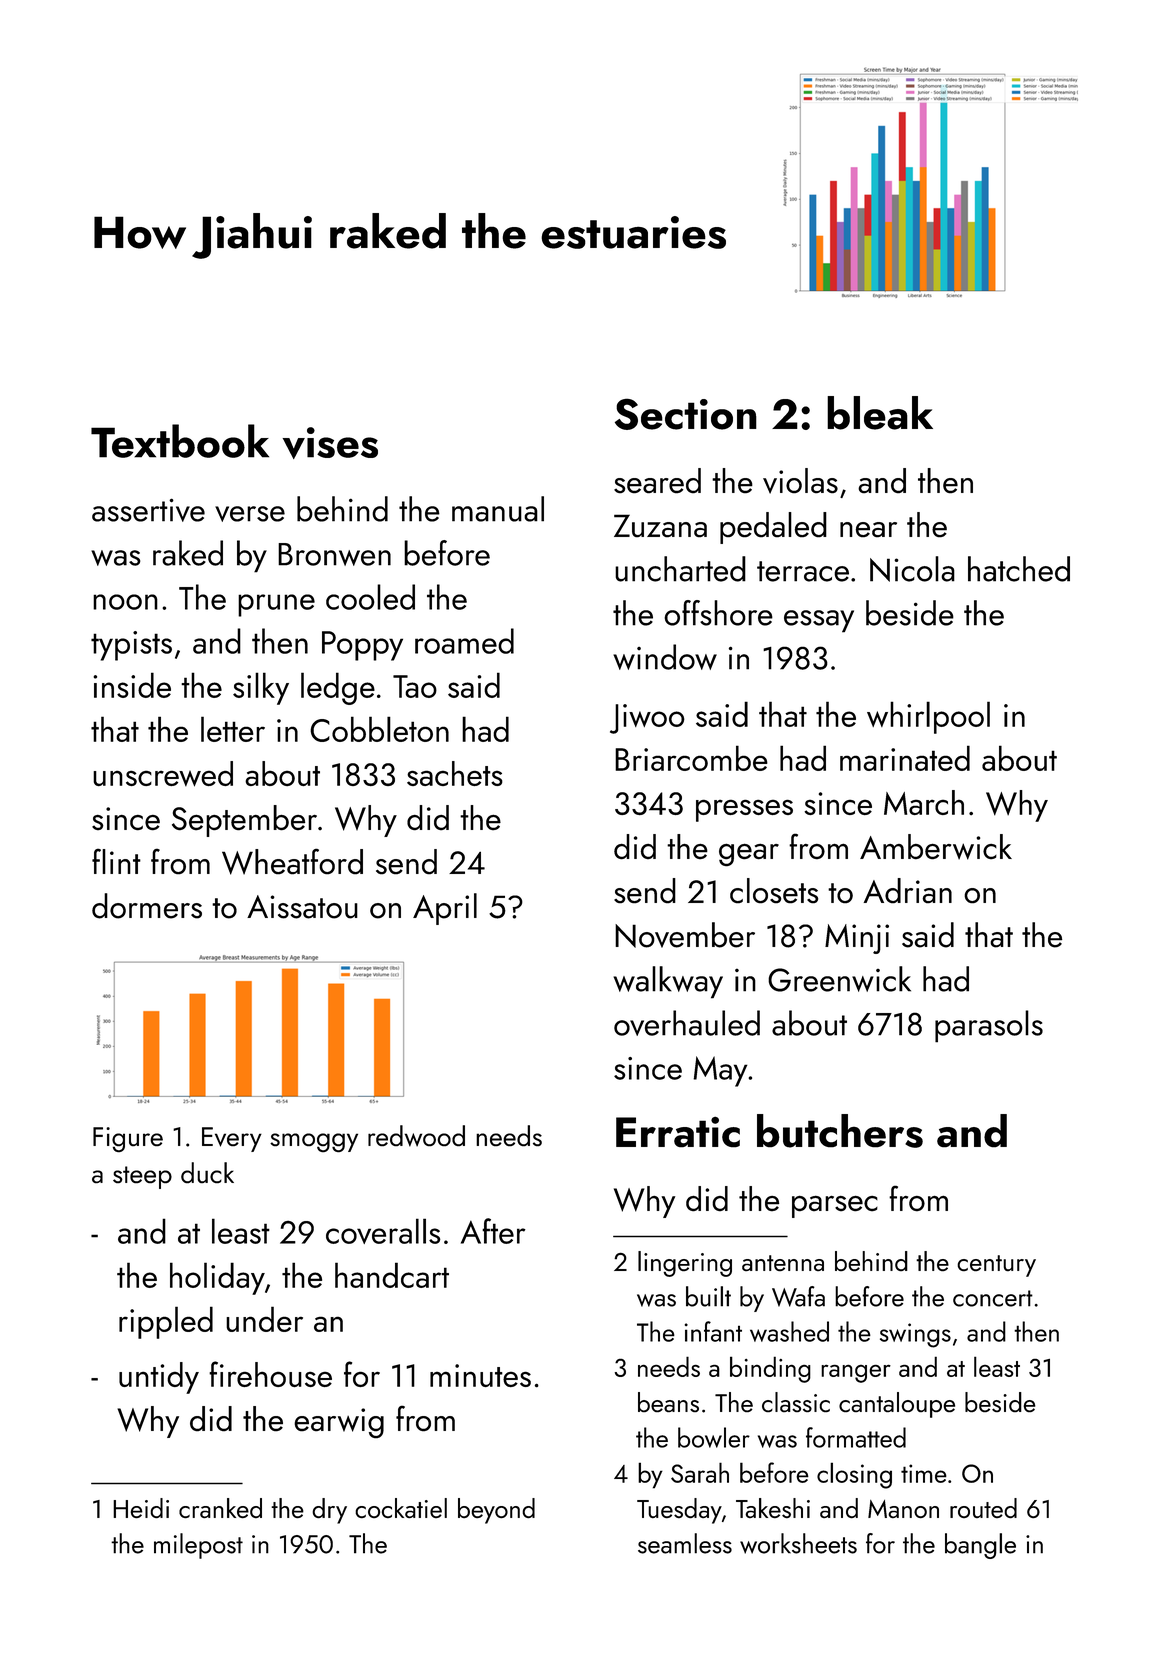 Image resolution: width=1165 pixels, height=1654 pixels. What do you see at coordinates (128, 1139) in the screenshot?
I see `Figure` at bounding box center [128, 1139].
